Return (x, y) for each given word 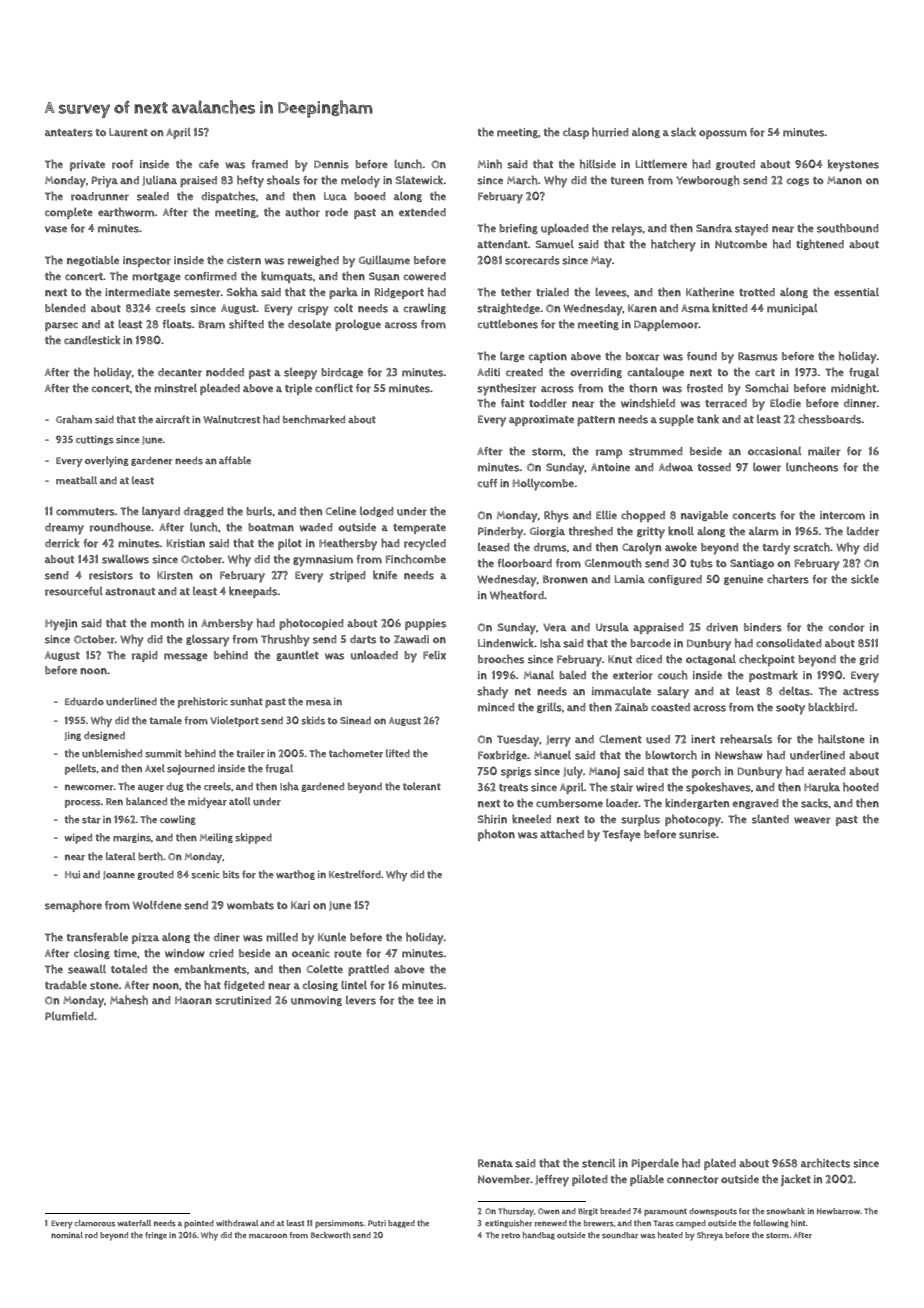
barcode (650, 643)
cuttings (95, 440)
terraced (726, 403)
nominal (67, 1235)
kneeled (531, 819)
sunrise (697, 834)
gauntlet (297, 656)
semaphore (73, 906)
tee (425, 1000)
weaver (812, 820)
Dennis (331, 164)
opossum (723, 134)
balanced (146, 801)
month (167, 623)
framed (269, 164)
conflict (334, 388)
